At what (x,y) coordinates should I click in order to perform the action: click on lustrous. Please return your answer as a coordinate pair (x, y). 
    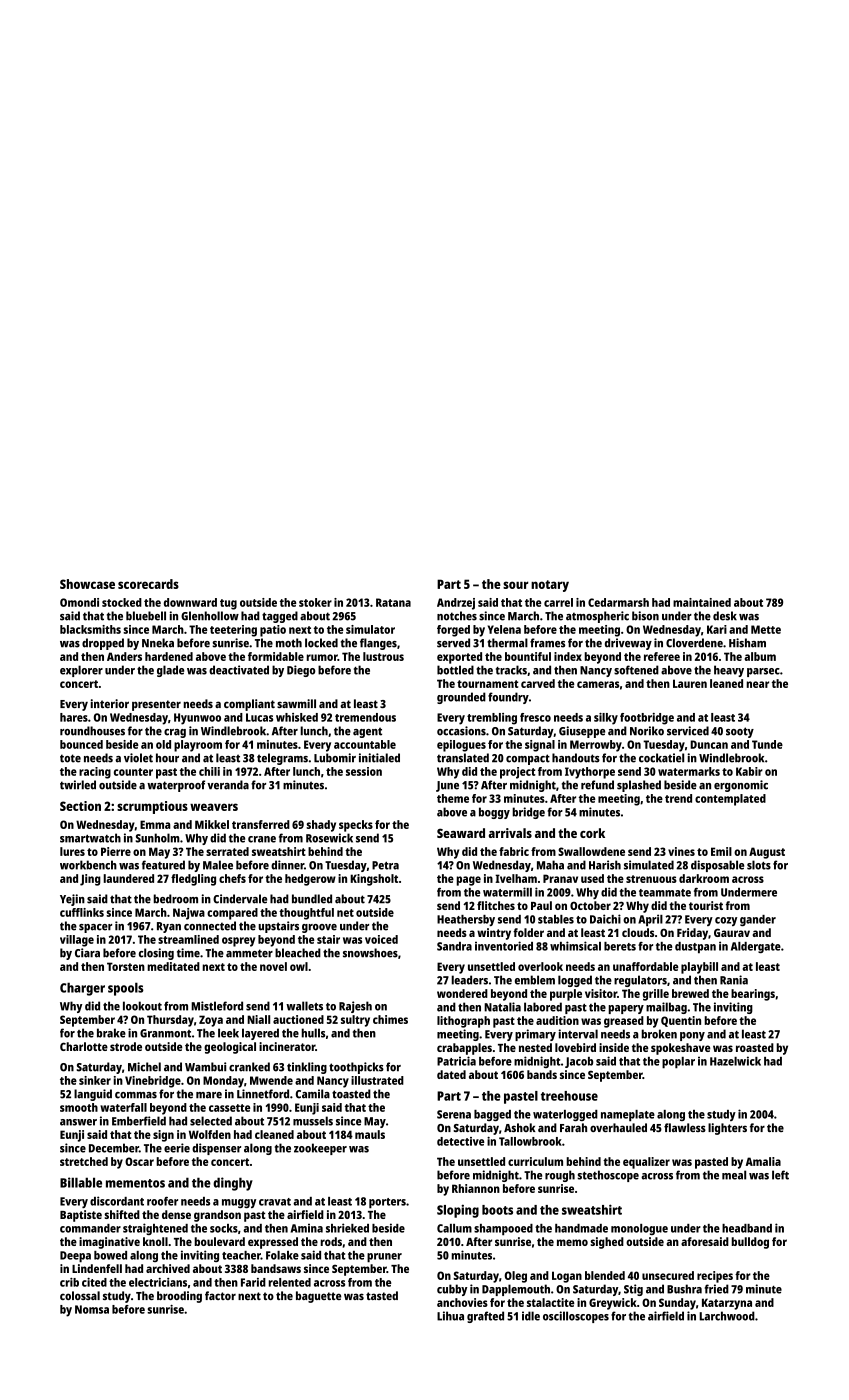
    Looking at the image, I should click on (383, 656).
